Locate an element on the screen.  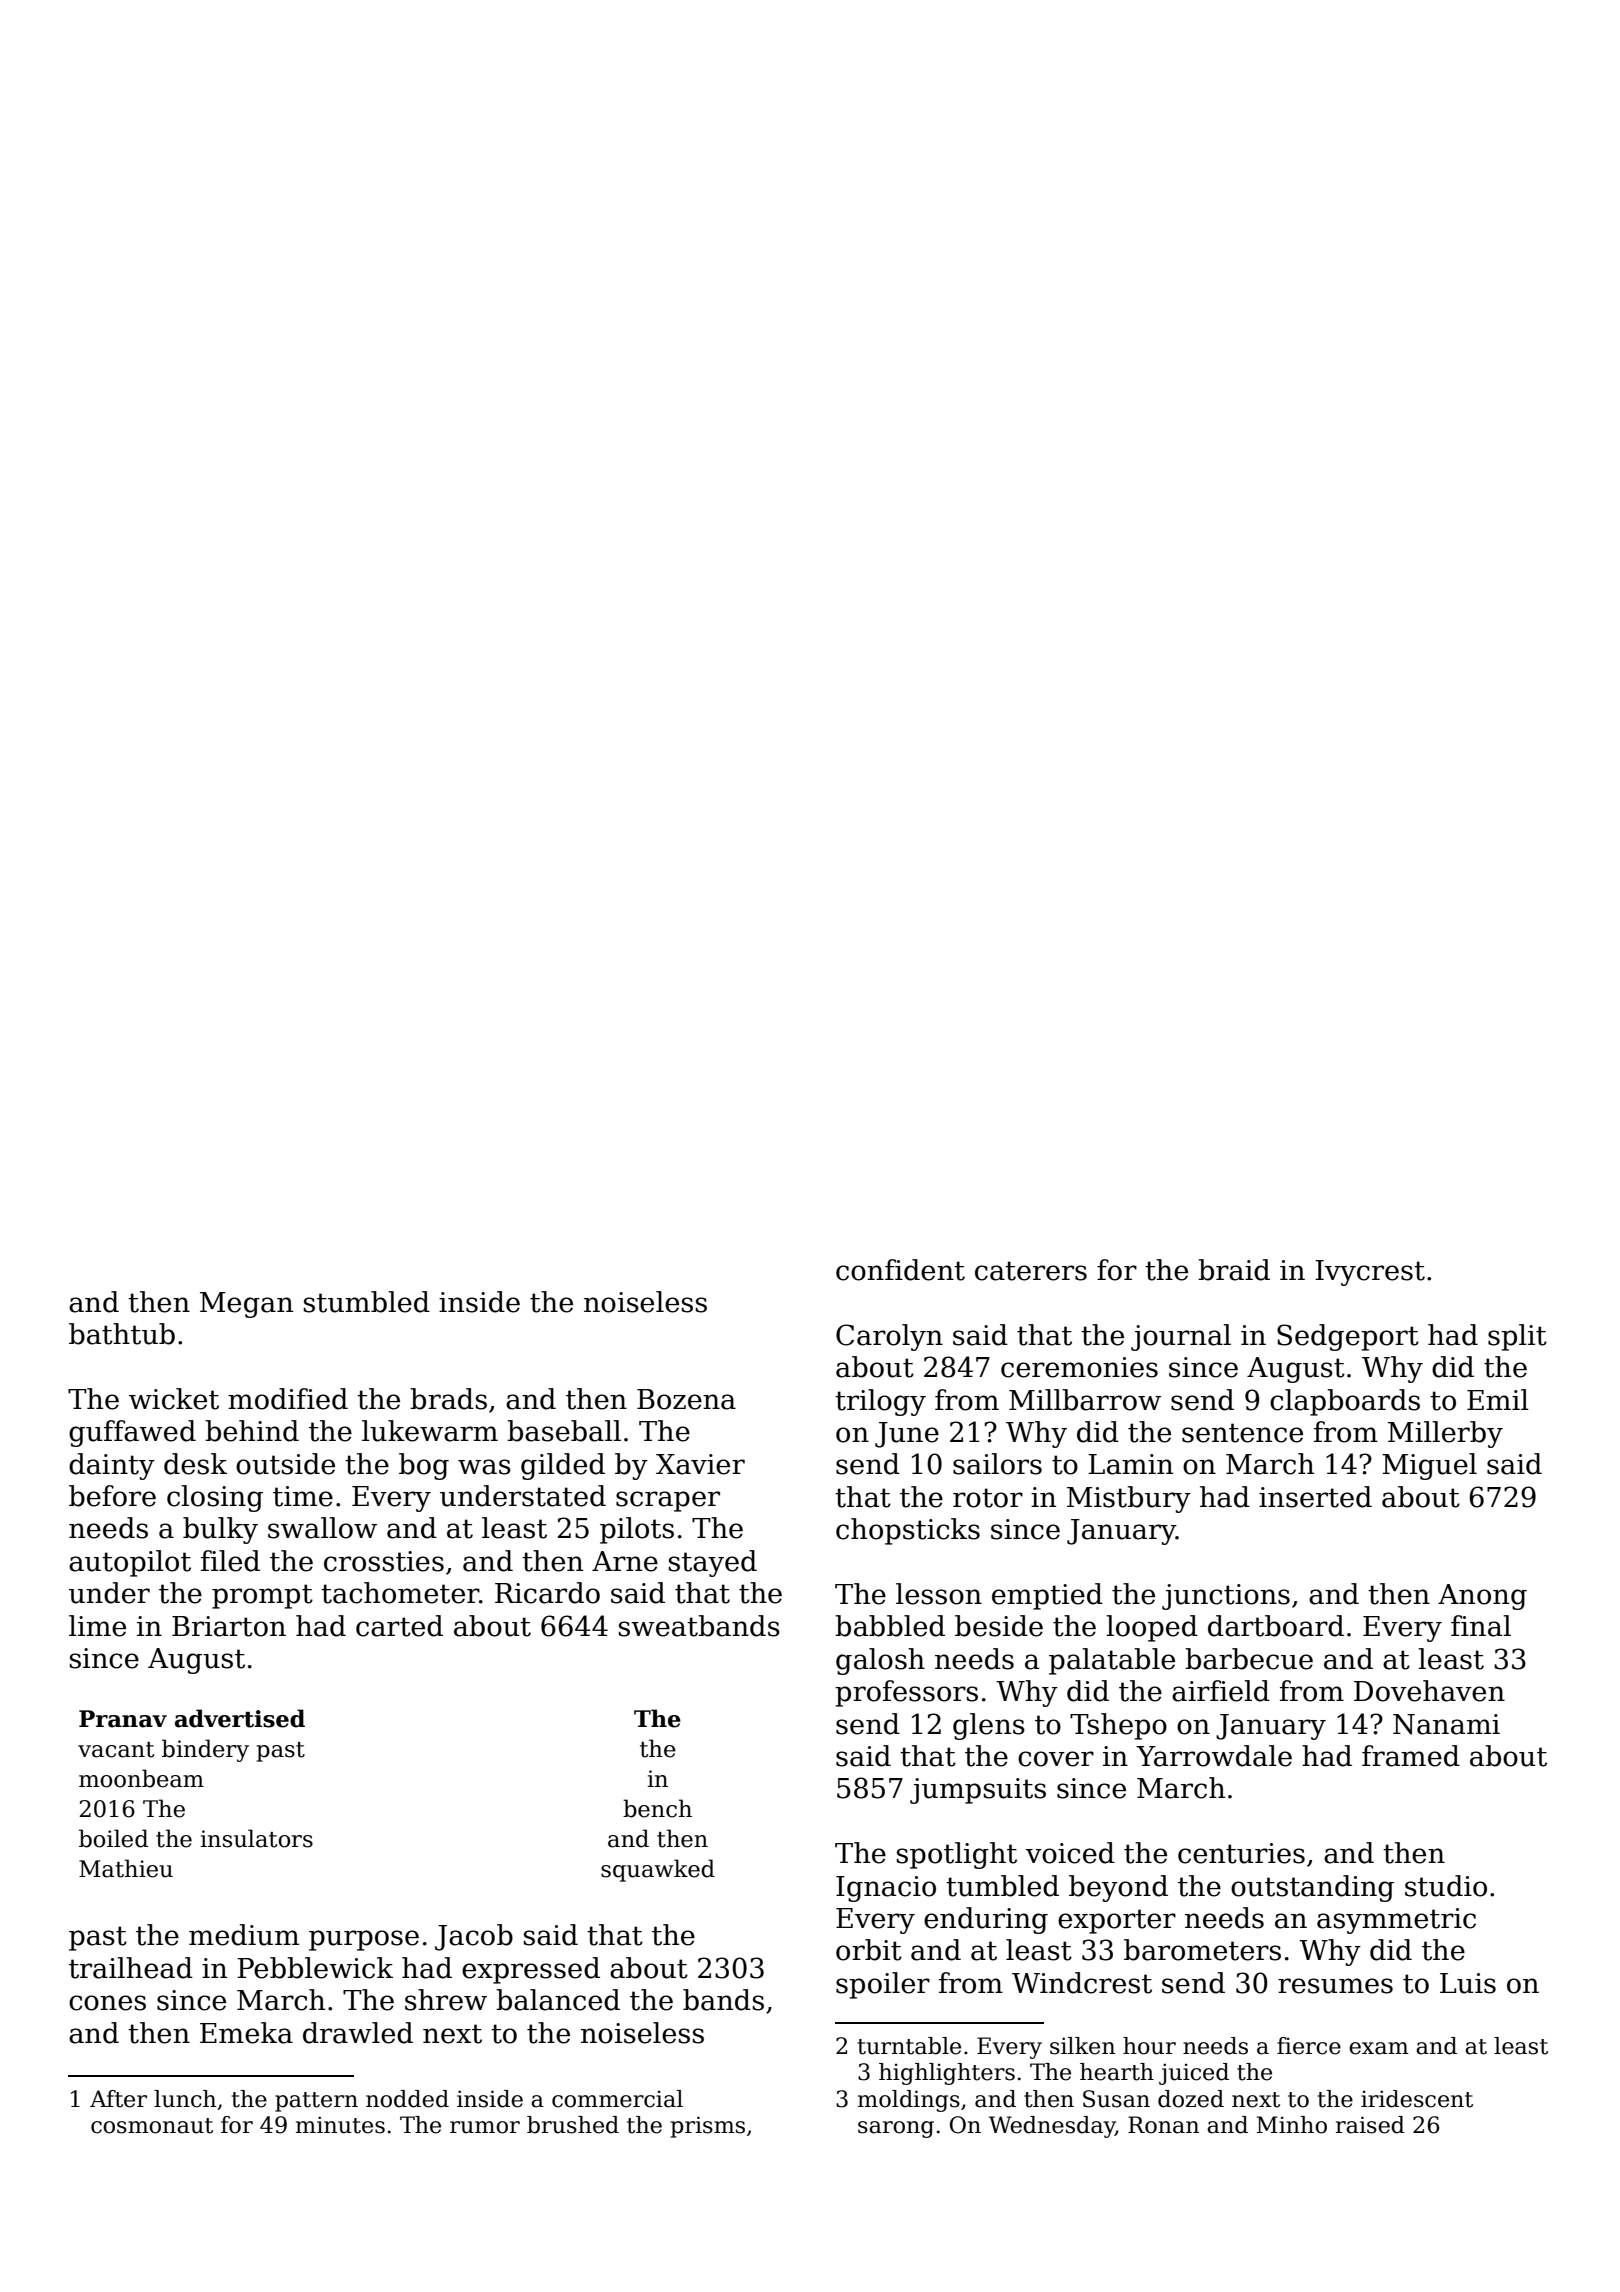
final is located at coordinates (1481, 1626).
